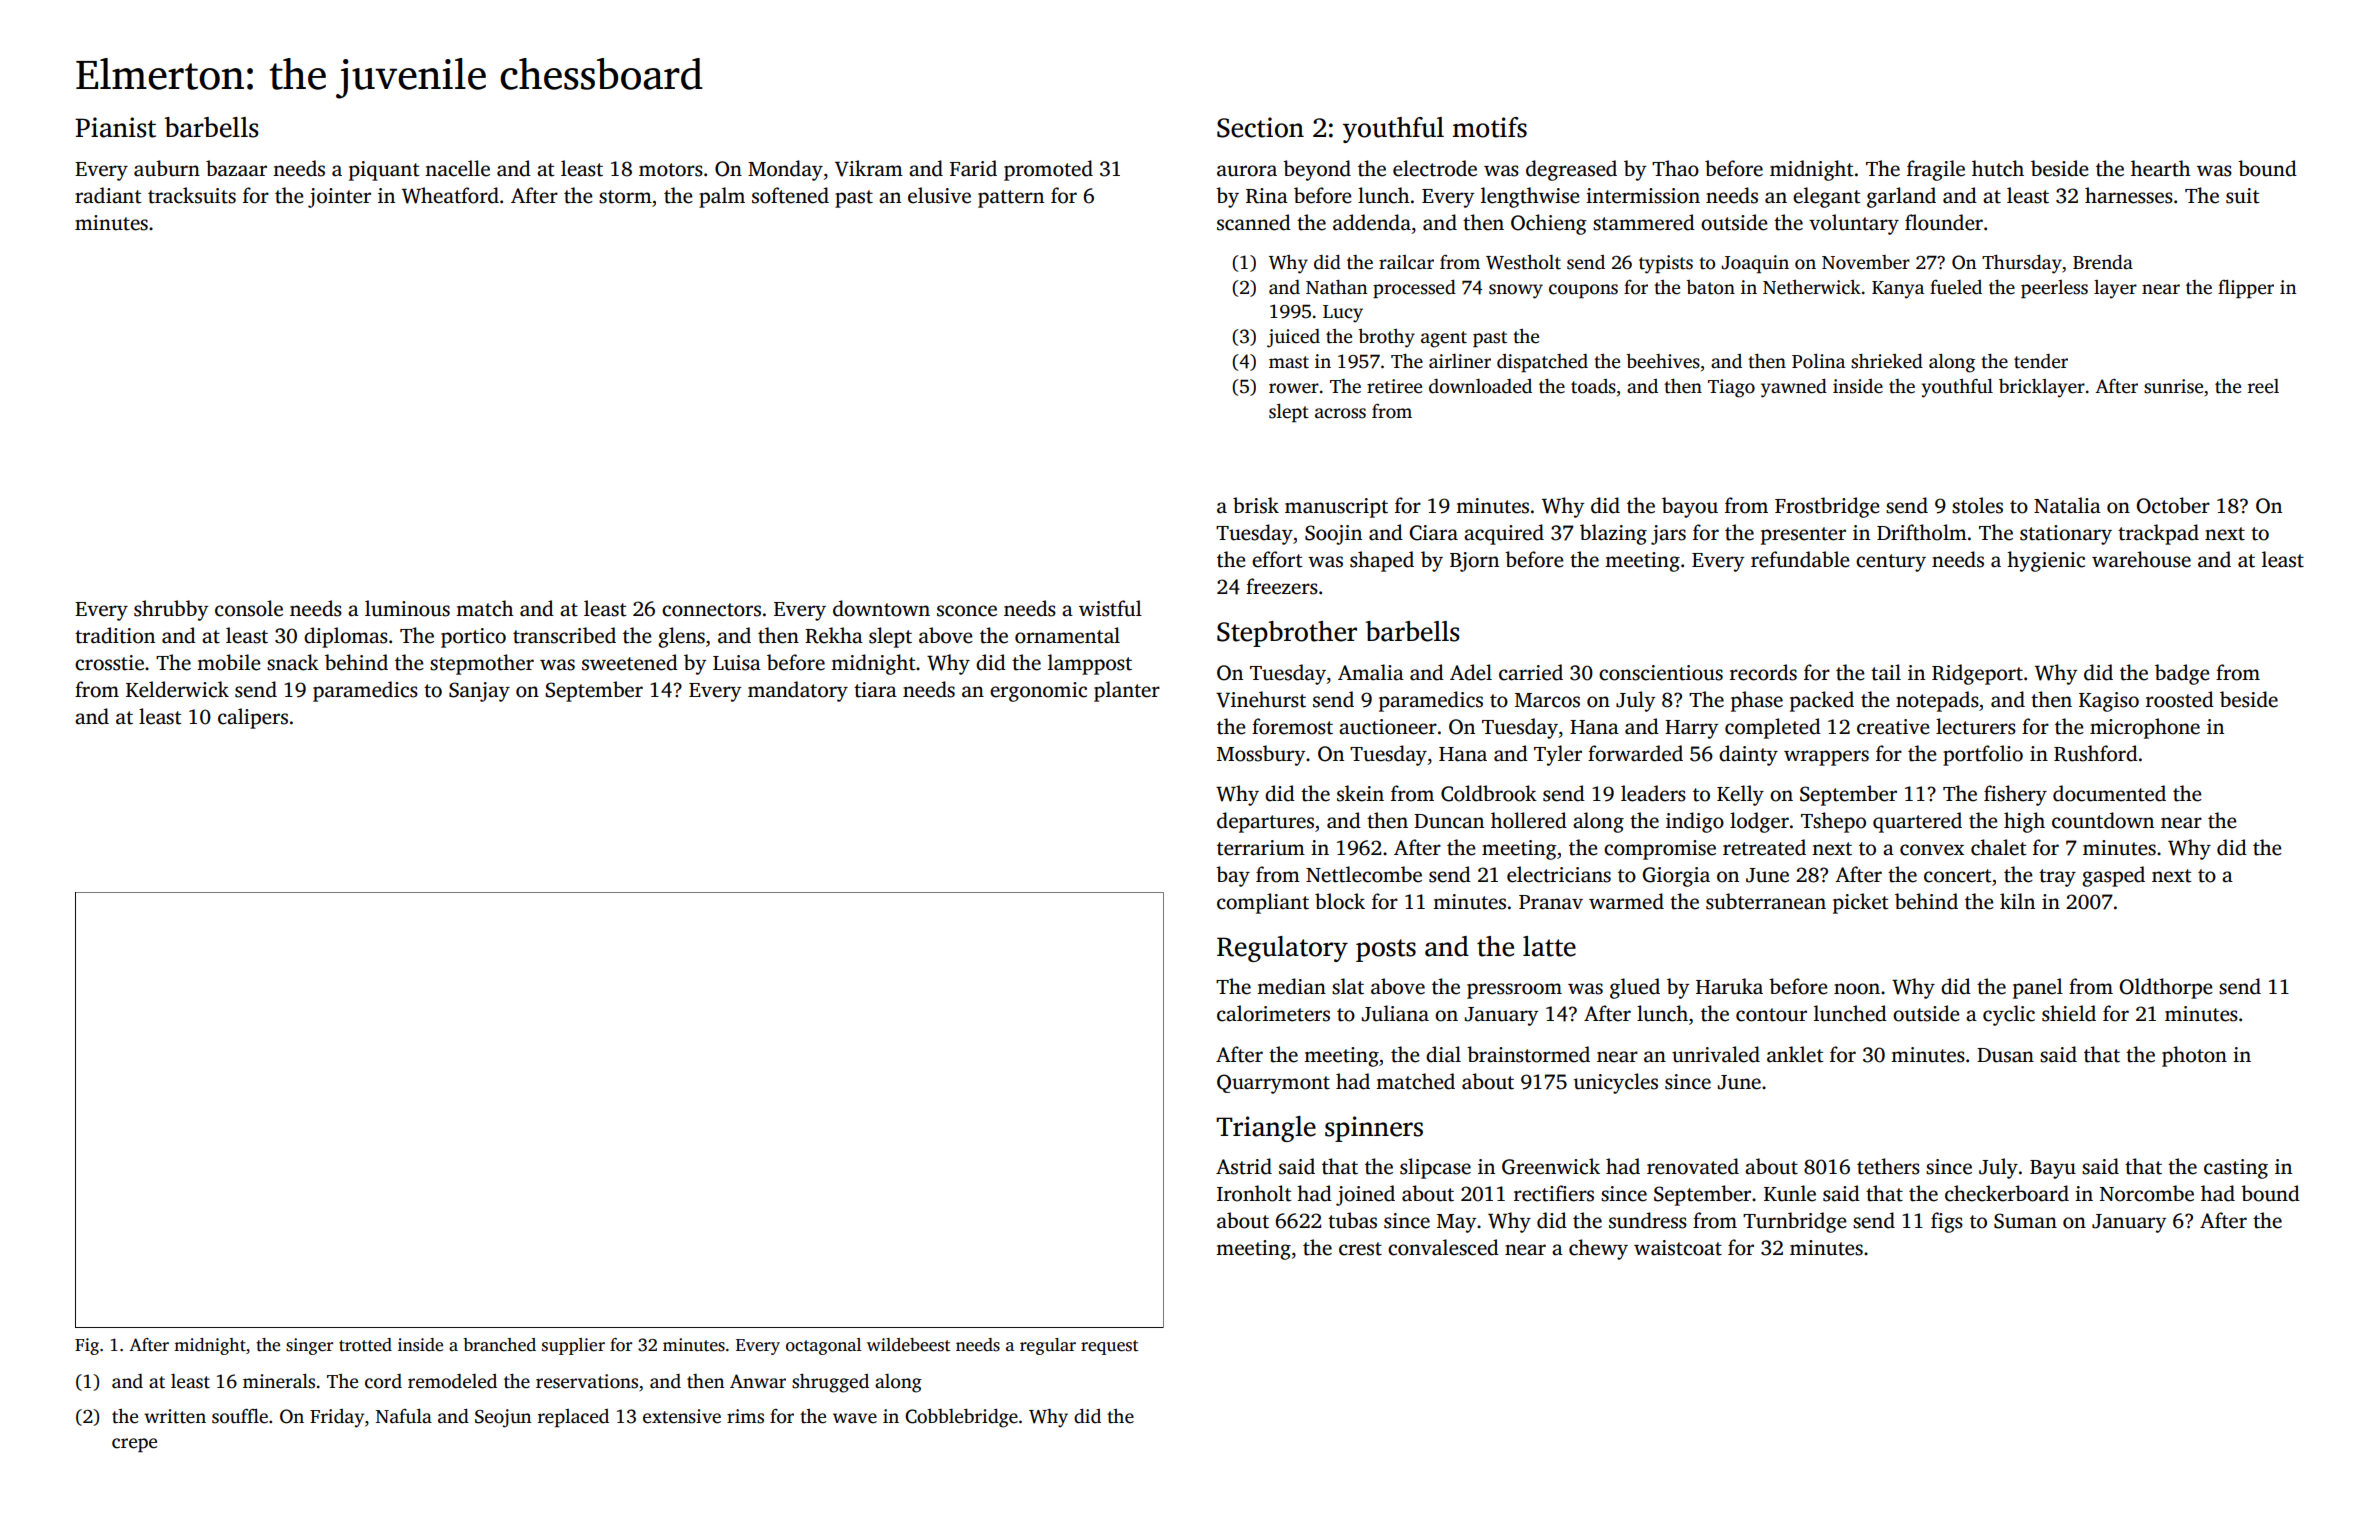  Describe the element at coordinates (1616, 1083) in the document. I see `unicycles` at that location.
